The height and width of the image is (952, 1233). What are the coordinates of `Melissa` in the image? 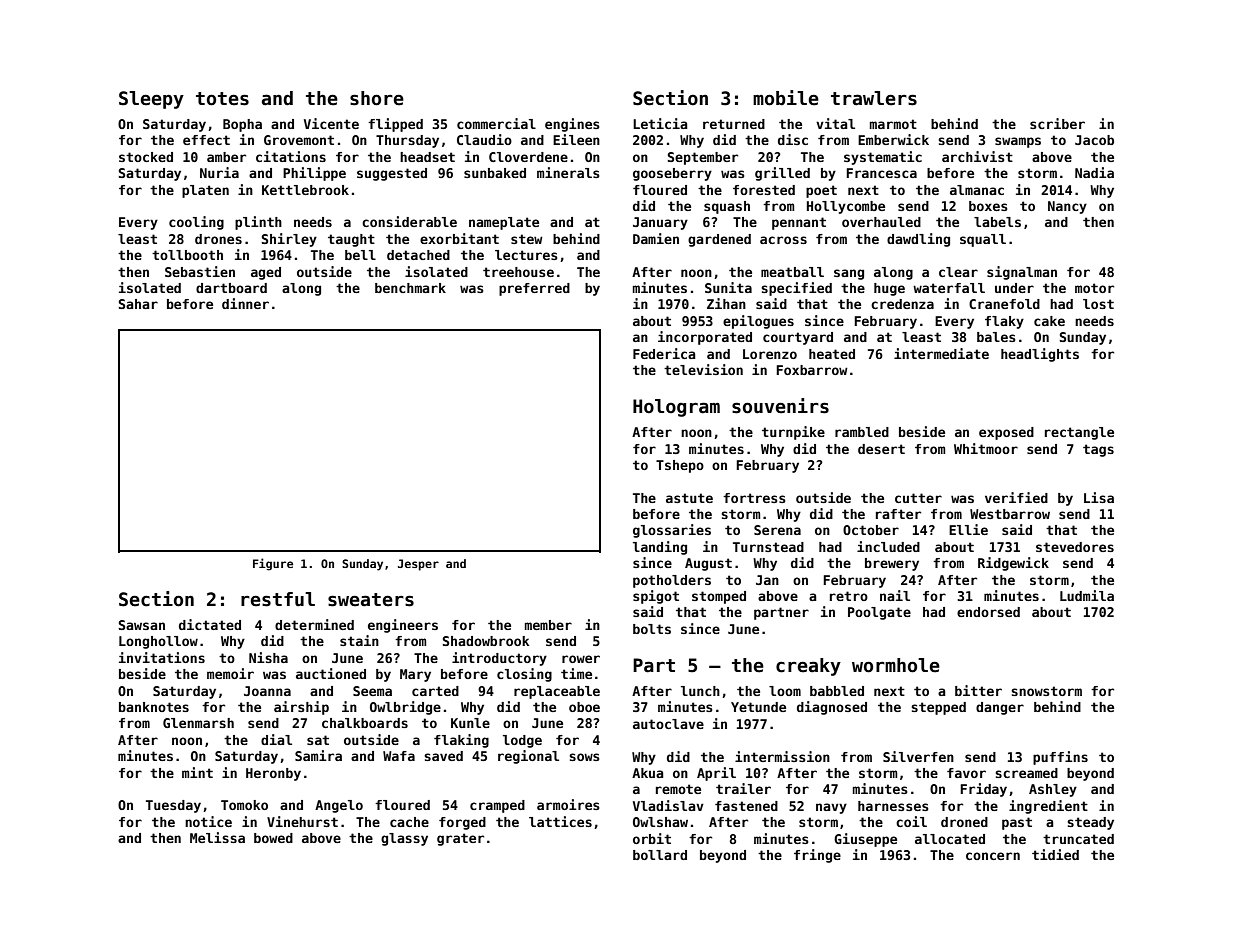 It's located at (217, 837).
